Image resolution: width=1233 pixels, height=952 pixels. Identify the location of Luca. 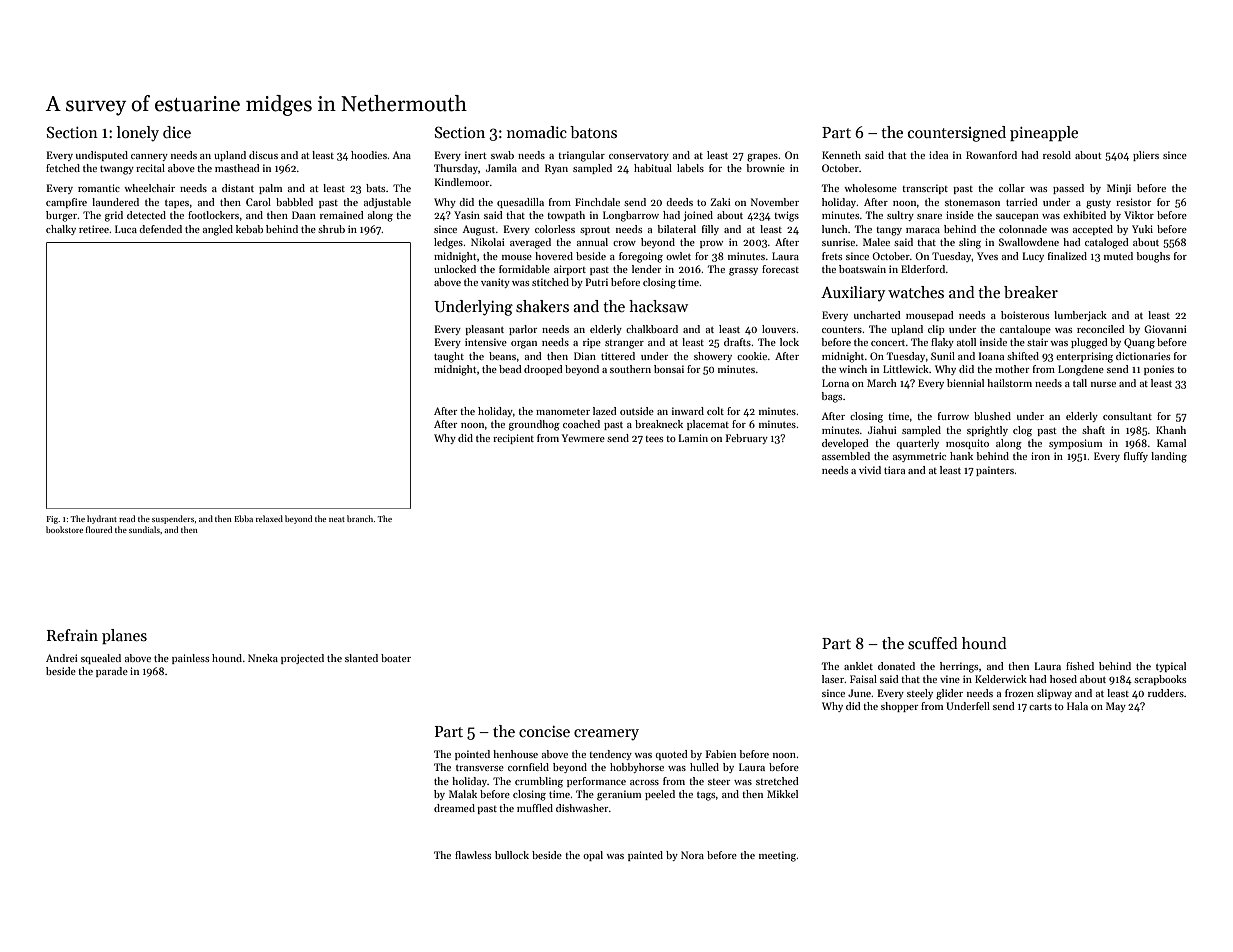
(126, 229).
